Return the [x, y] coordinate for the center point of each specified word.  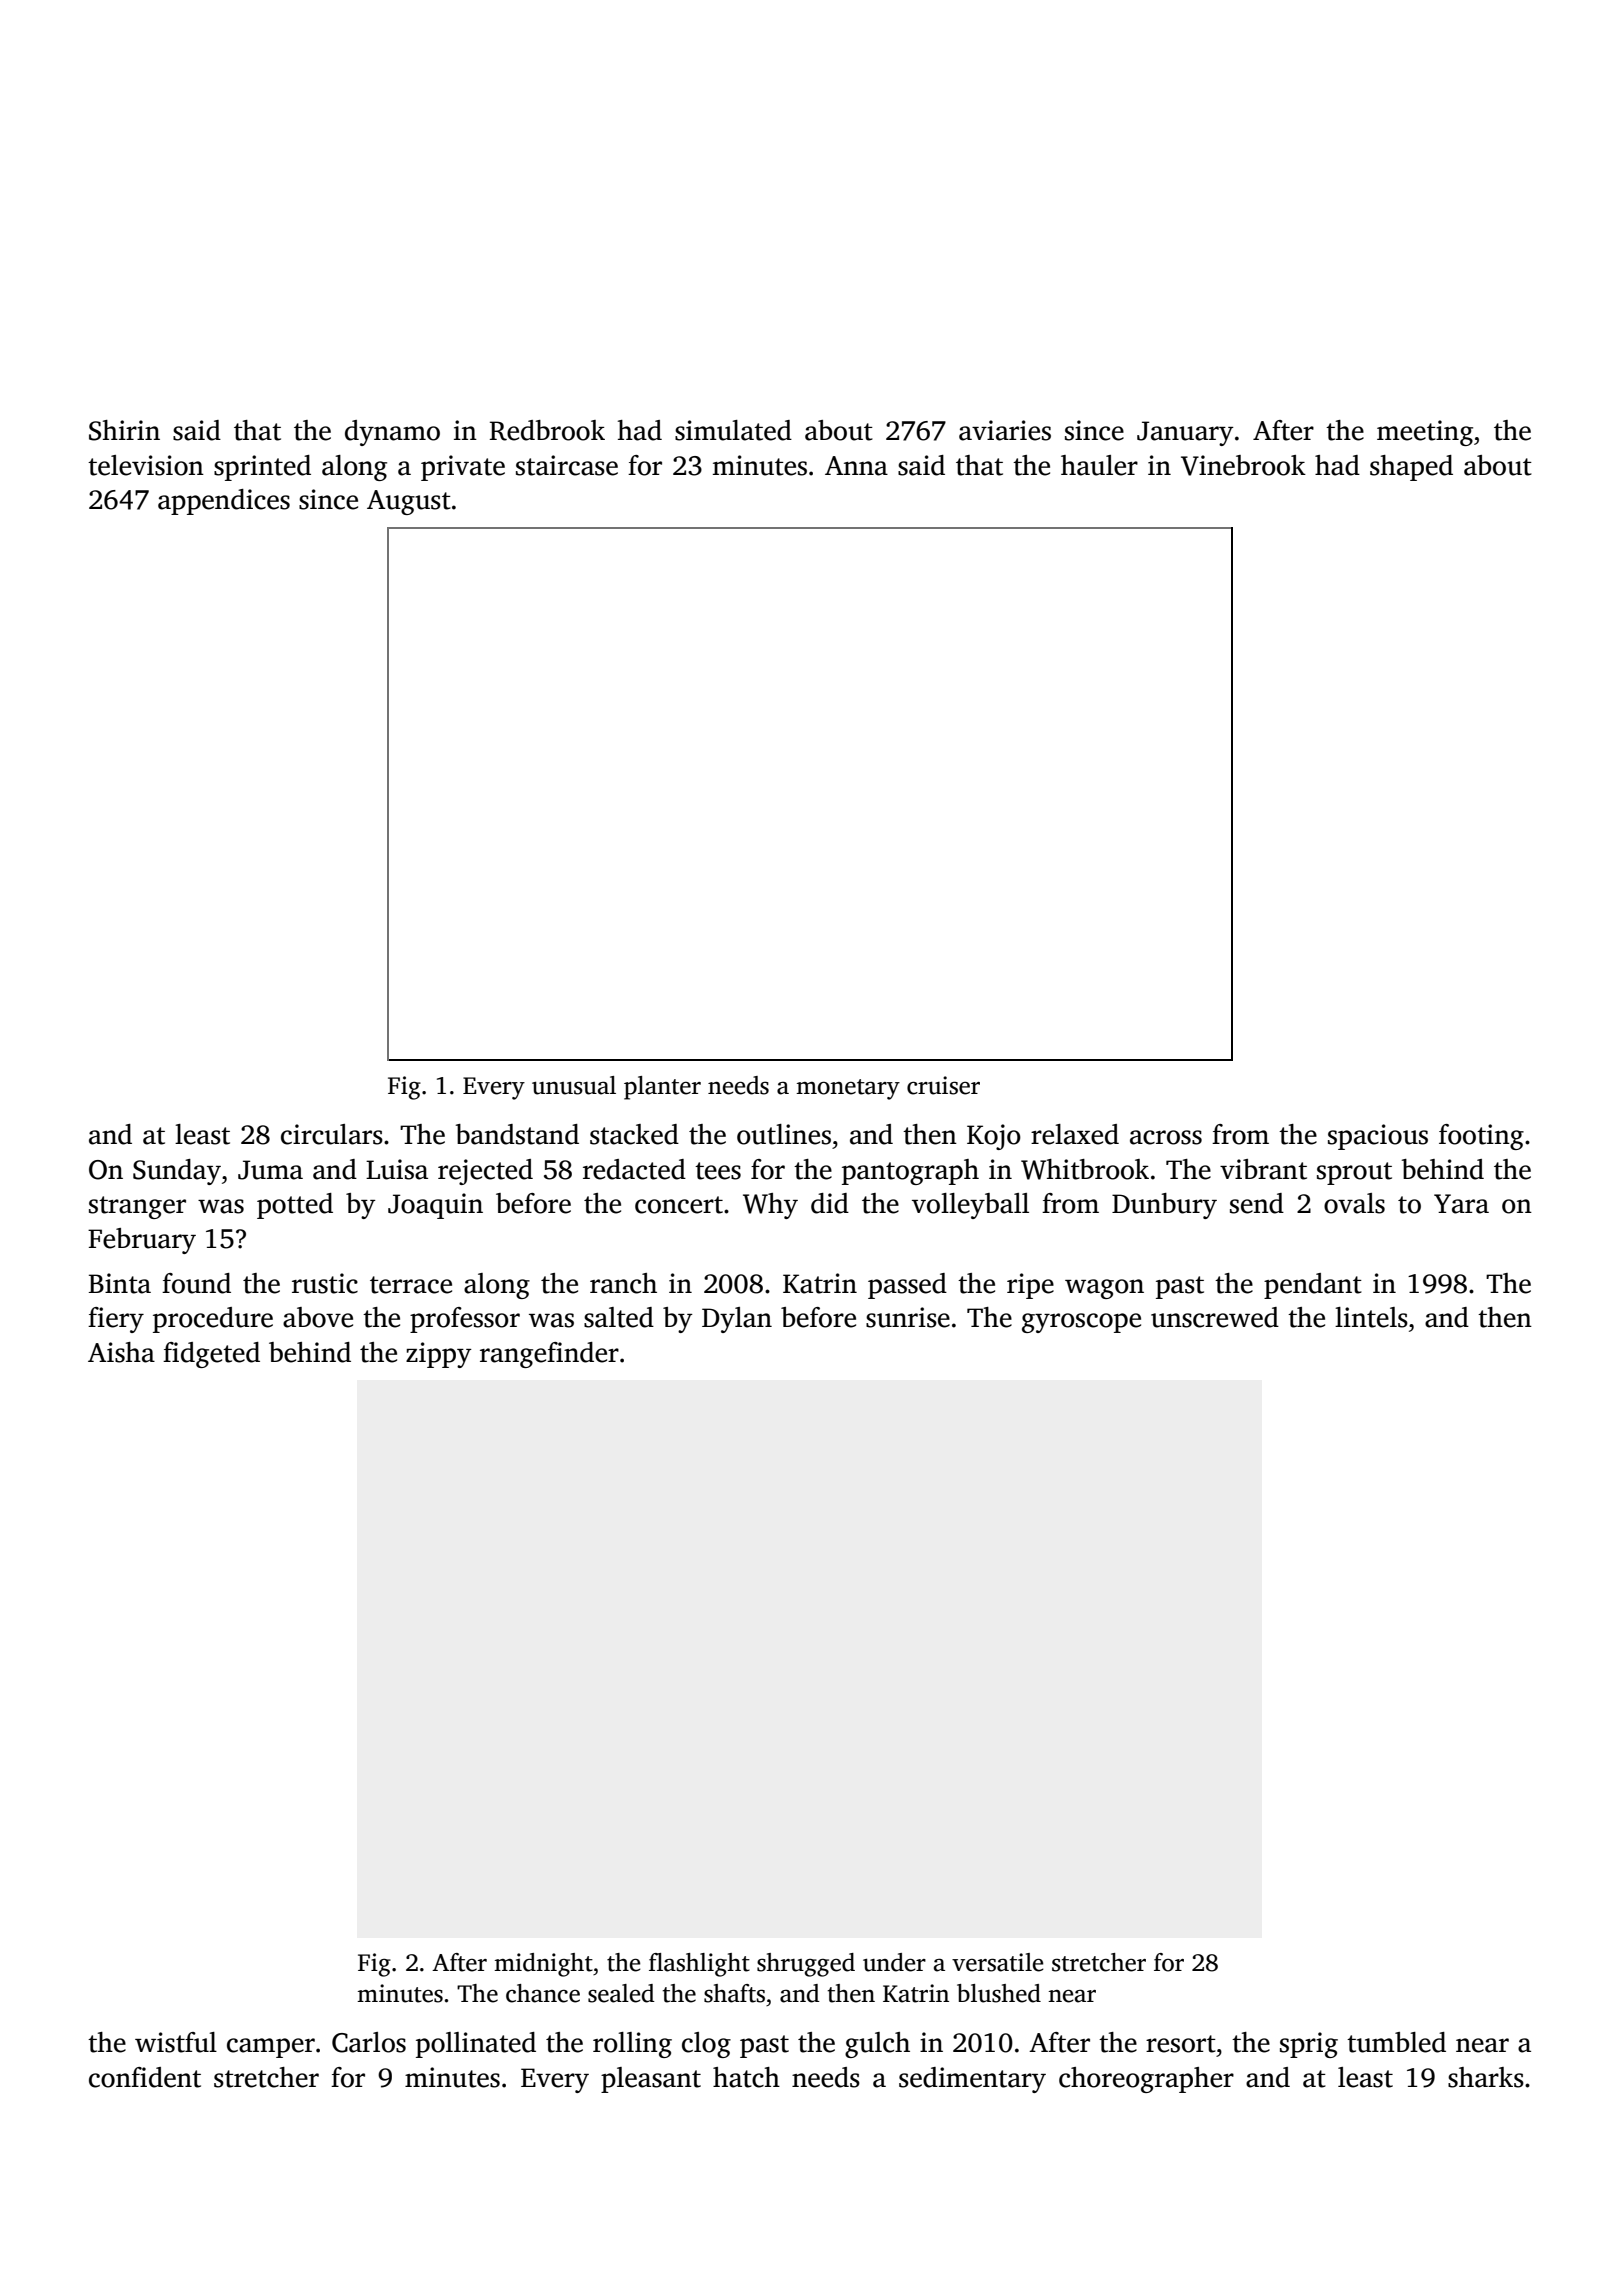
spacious [1378, 1137]
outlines [784, 1134]
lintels [1371, 1317]
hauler [1099, 465]
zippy [439, 1355]
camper [271, 2048]
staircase [567, 465]
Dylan [737, 1320]
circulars [332, 1134]
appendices [224, 502]
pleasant [651, 2080]
